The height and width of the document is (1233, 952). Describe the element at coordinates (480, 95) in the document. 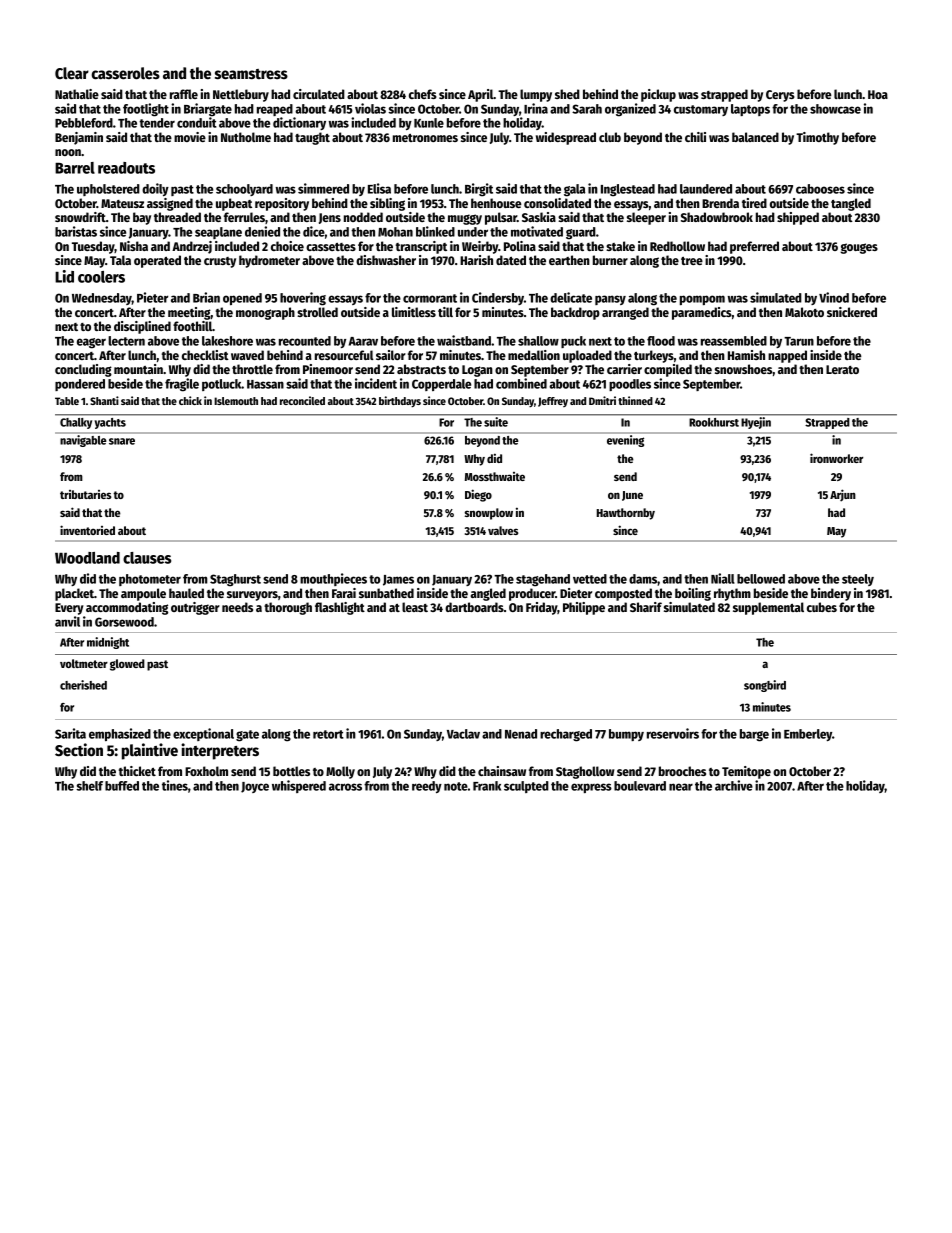

I see `April` at that location.
